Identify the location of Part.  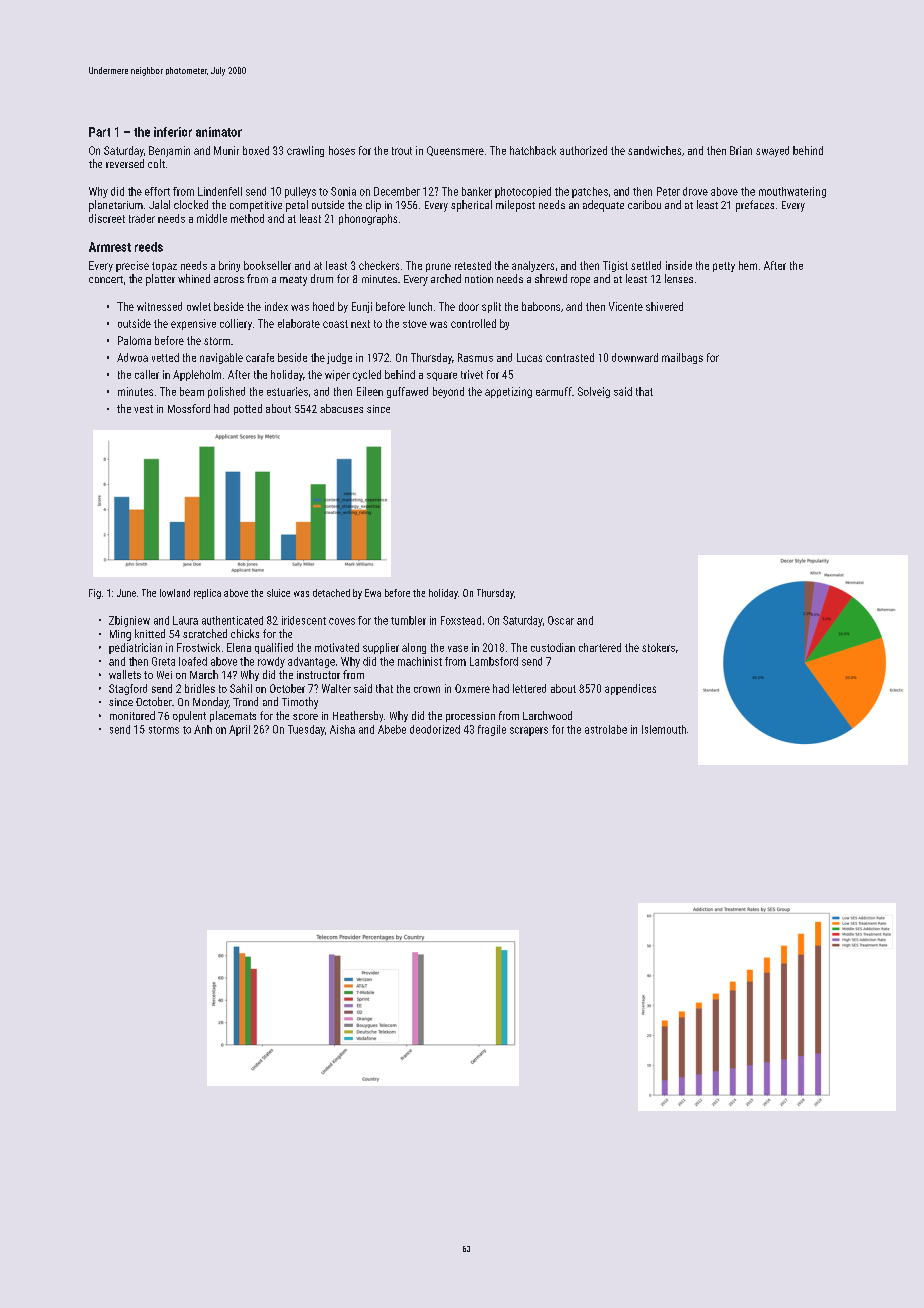
(99, 132).
